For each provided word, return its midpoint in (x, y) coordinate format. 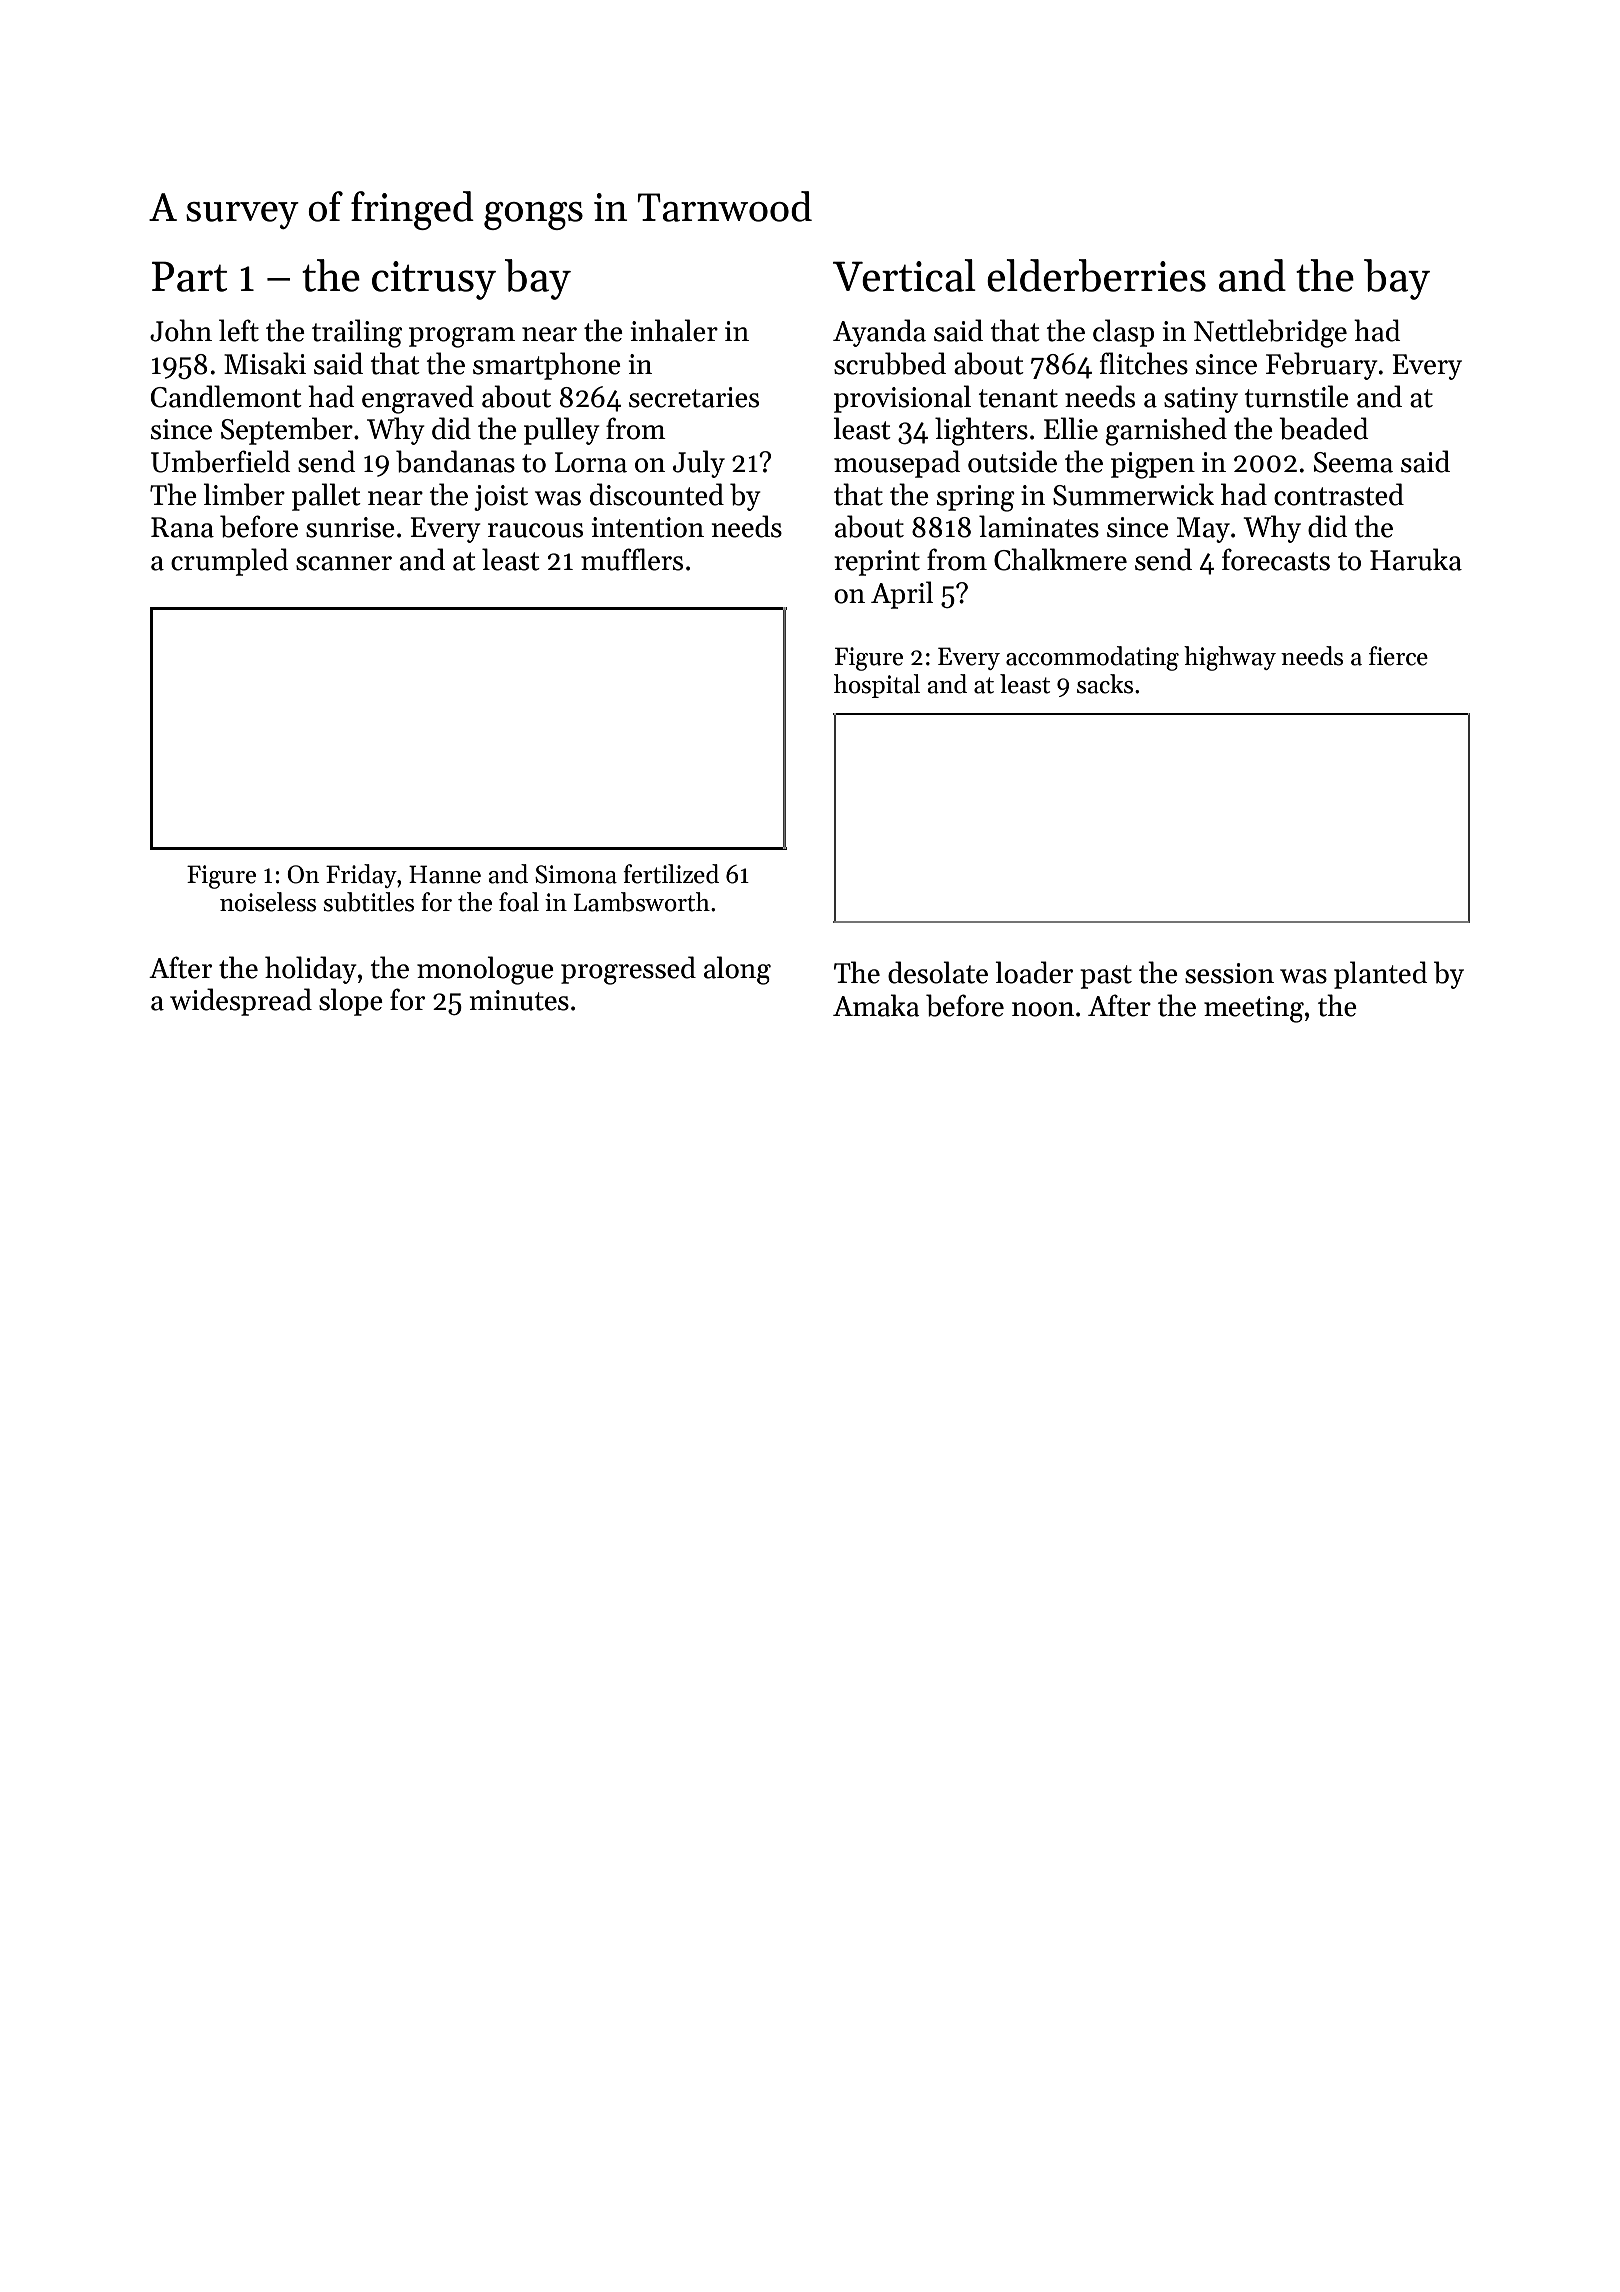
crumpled (229, 562)
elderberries (1096, 275)
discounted (657, 494)
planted (1380, 975)
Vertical (904, 275)
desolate (938, 972)
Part (189, 276)
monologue (485, 970)
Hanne (445, 874)
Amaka (876, 1005)
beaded (1323, 428)
